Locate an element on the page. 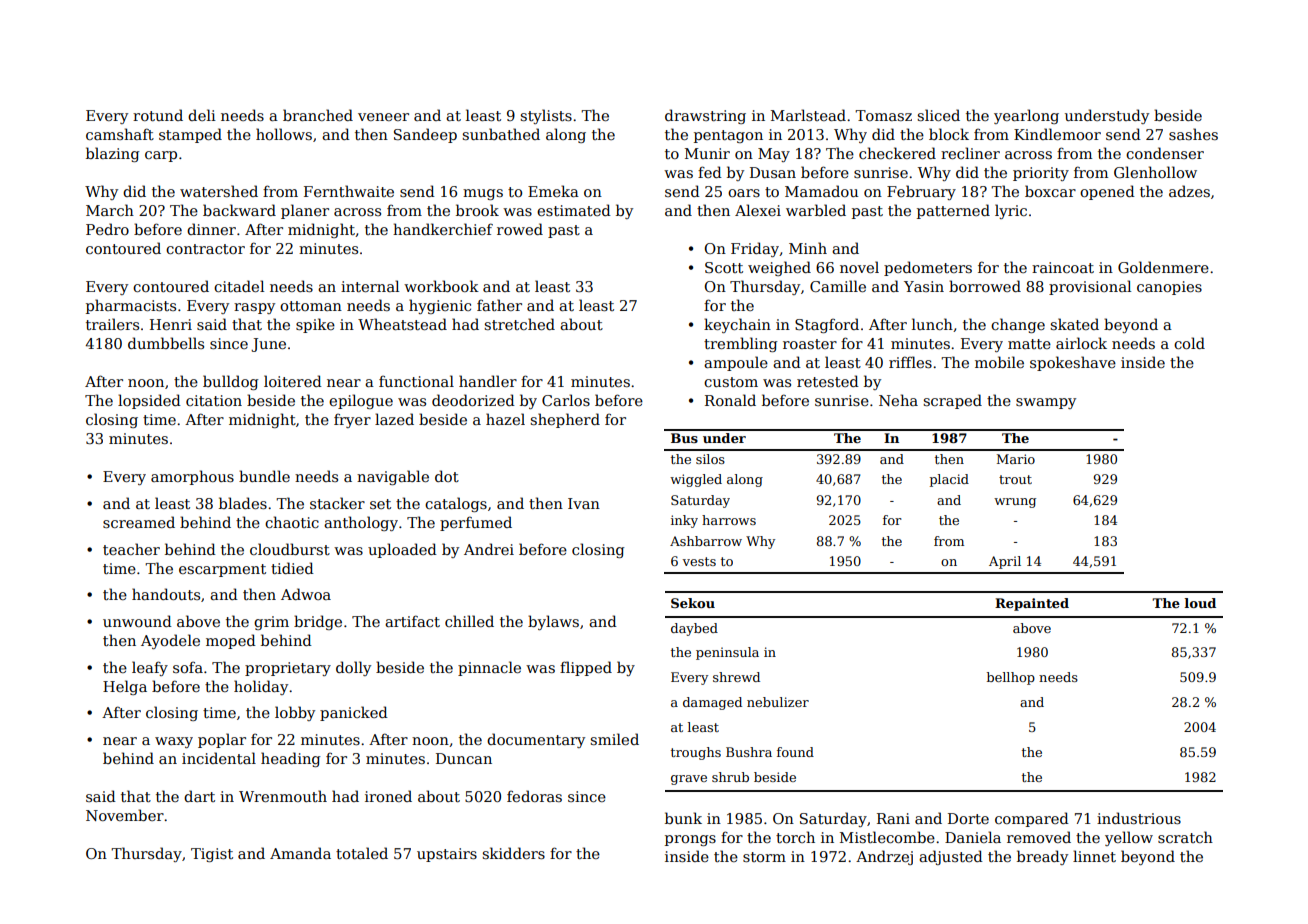 This image has height=924, width=1308. Tigist is located at coordinates (212, 855).
